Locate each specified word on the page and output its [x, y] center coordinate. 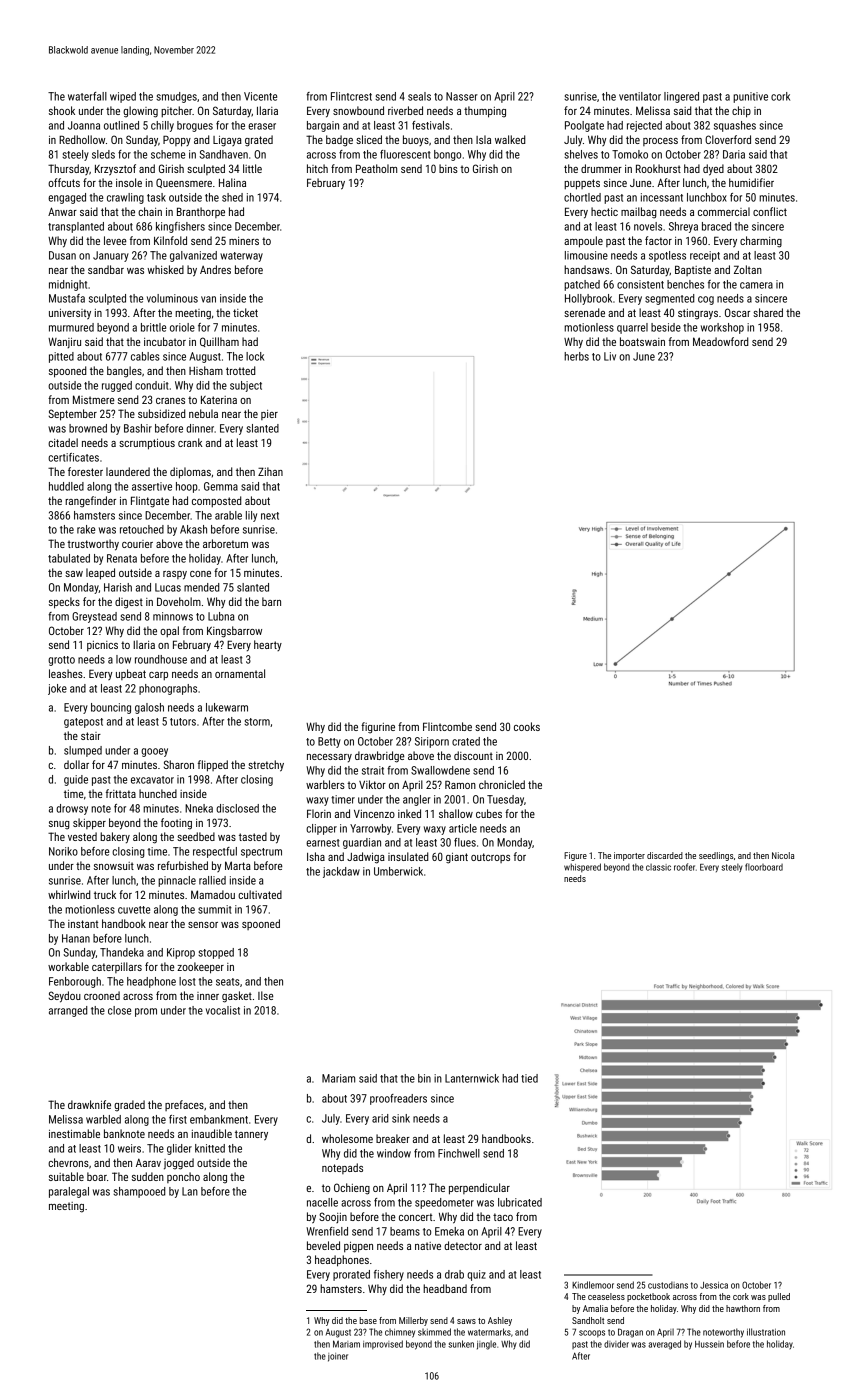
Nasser [462, 96]
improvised [383, 1344]
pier [269, 415]
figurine [378, 728]
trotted [240, 370]
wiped [123, 97]
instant [83, 924]
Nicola [783, 855]
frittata [121, 793]
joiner [338, 1357]
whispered [582, 867]
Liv [610, 356]
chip [741, 112]
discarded [665, 855]
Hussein [709, 1344]
